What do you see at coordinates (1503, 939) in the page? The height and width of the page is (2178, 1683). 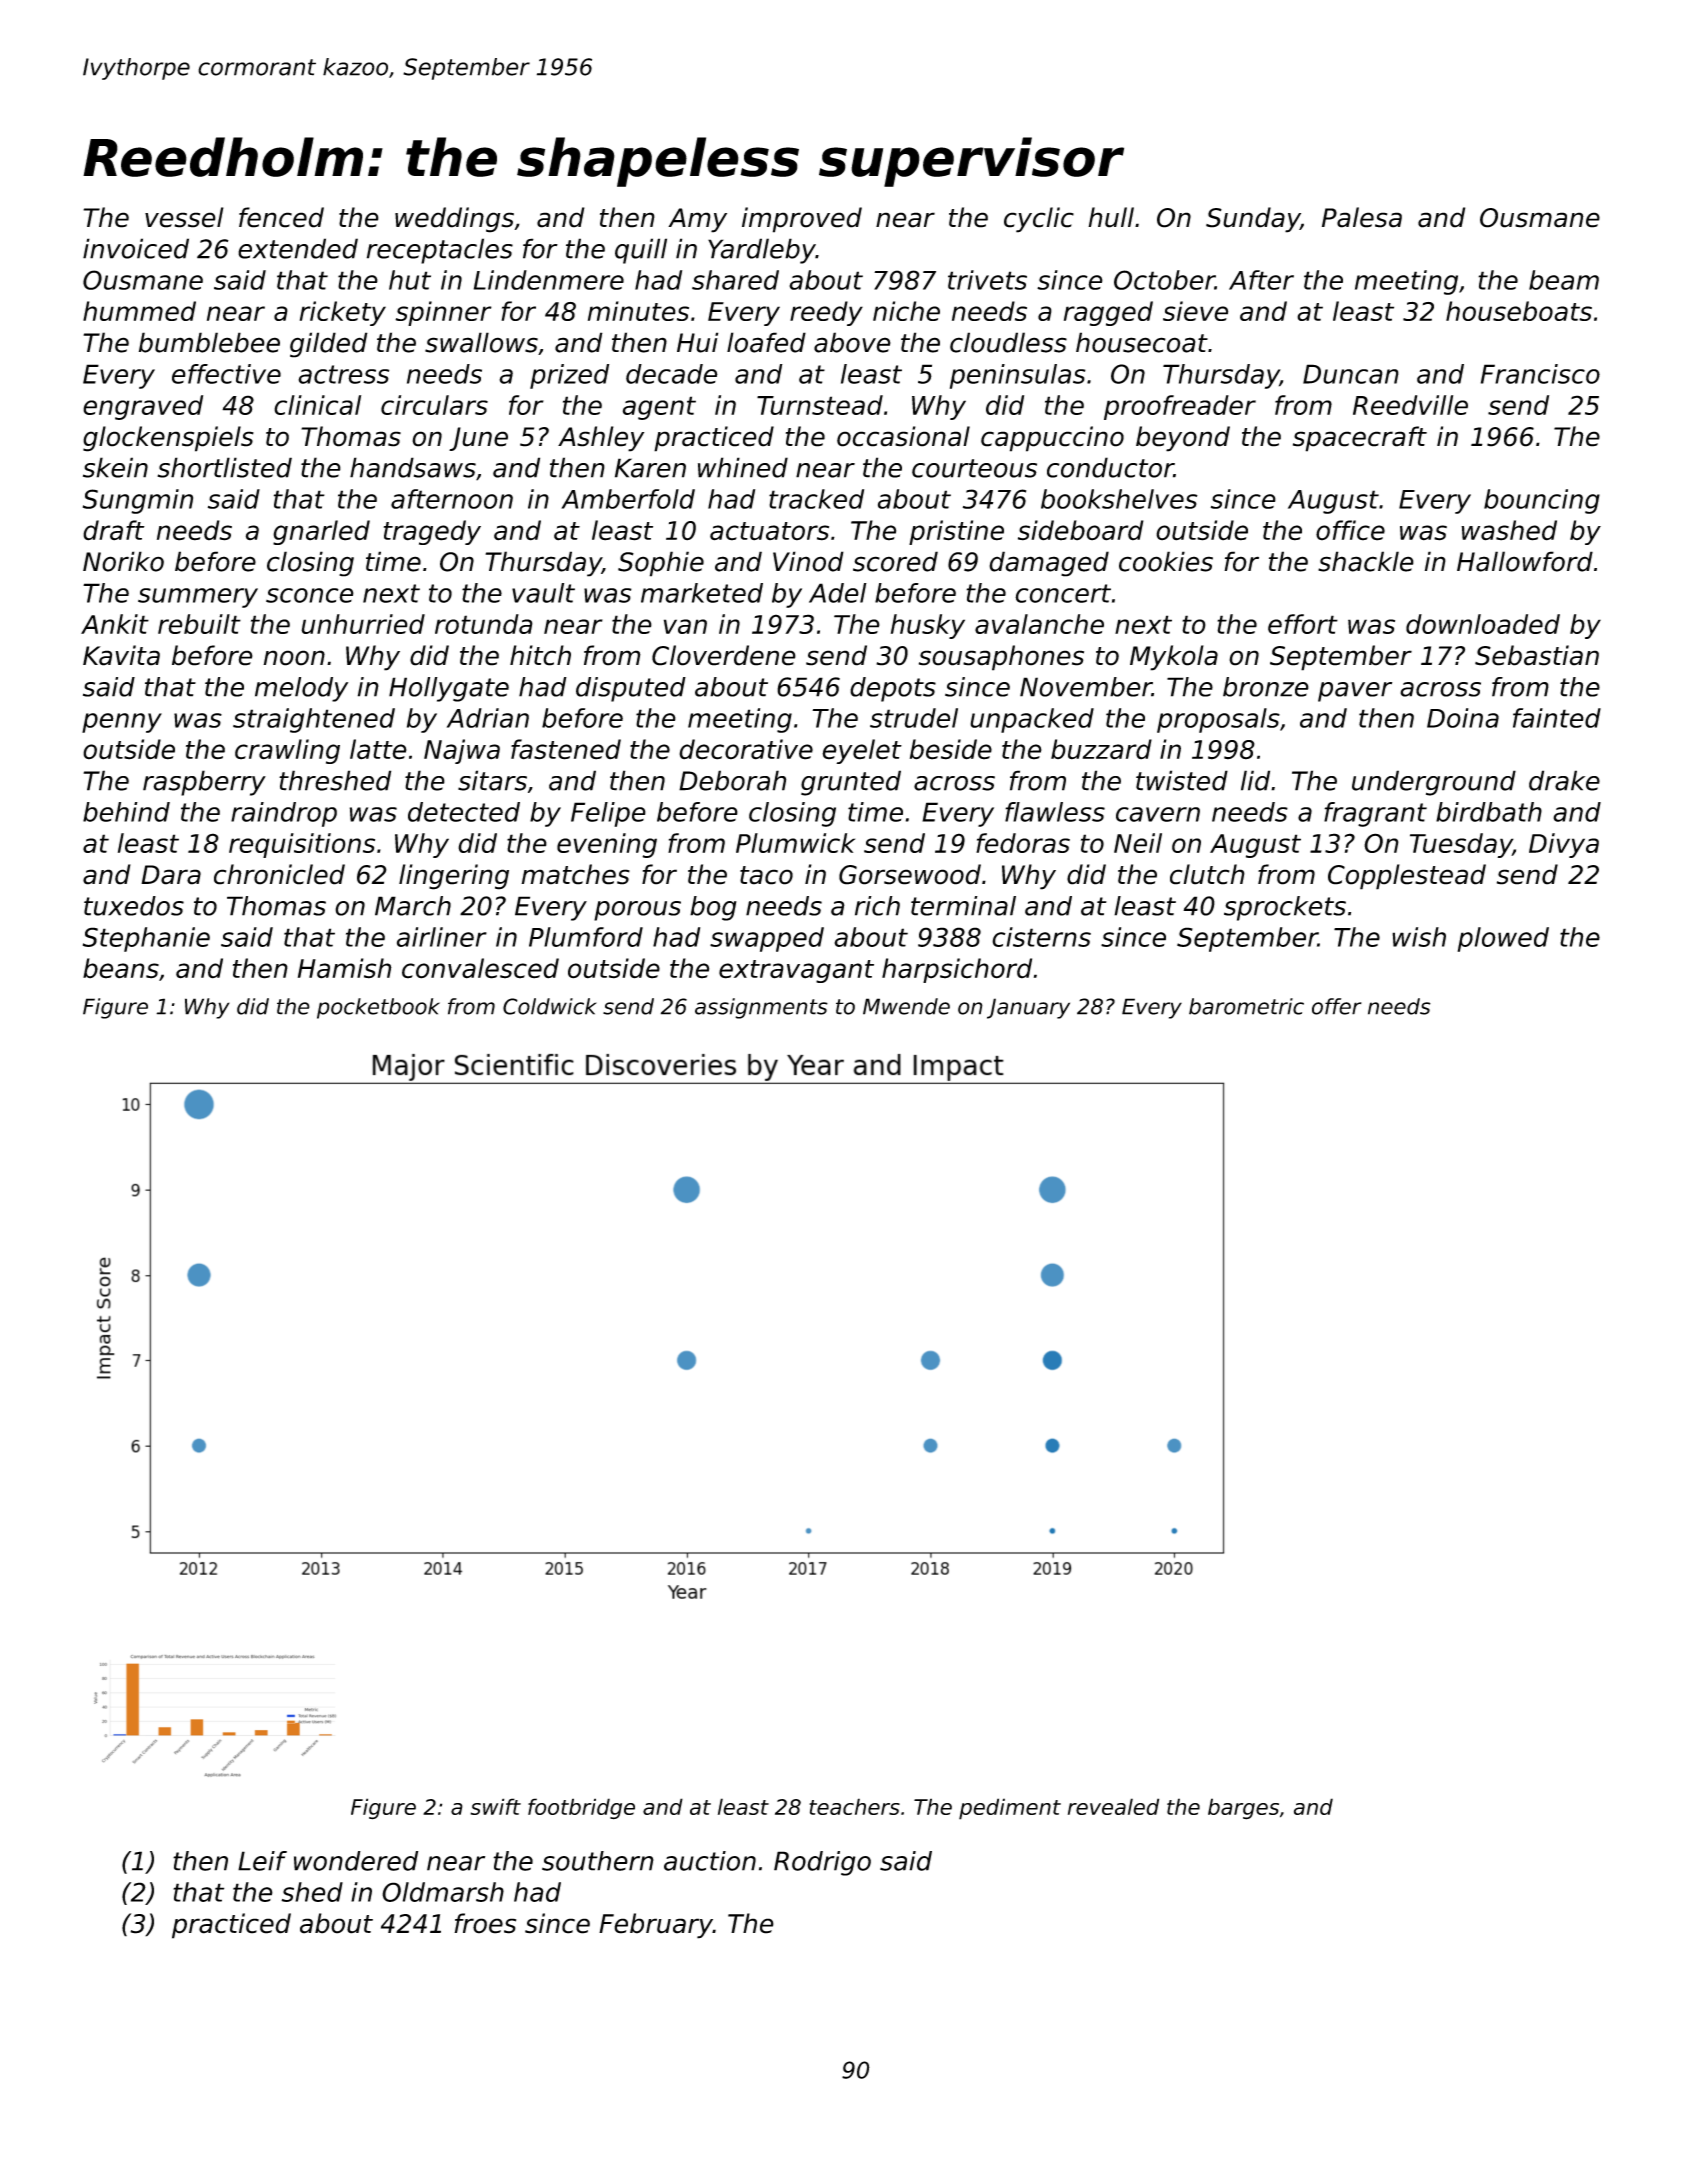 I see `plowed` at bounding box center [1503, 939].
